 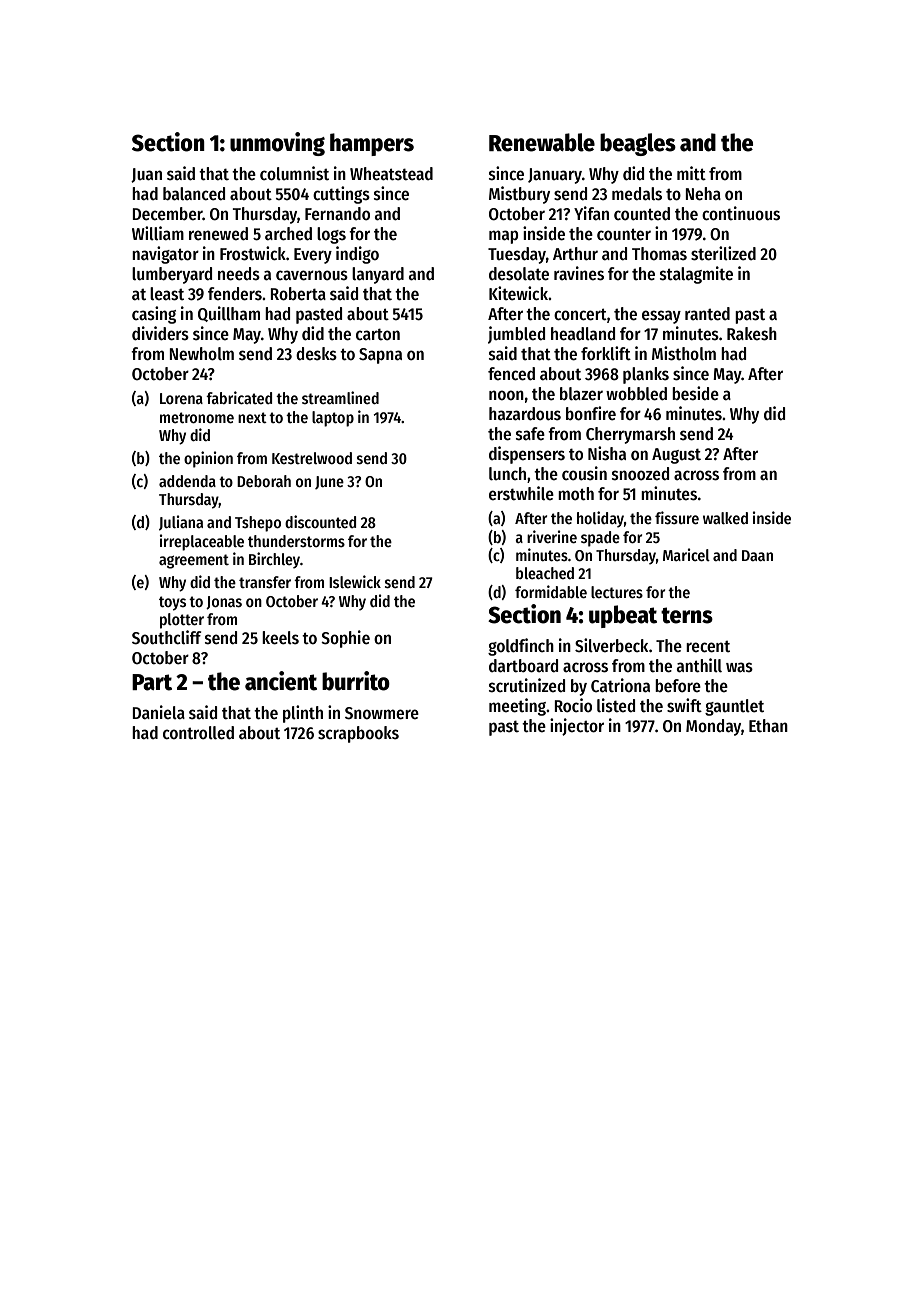 I want to click on fissure, so click(x=677, y=518).
